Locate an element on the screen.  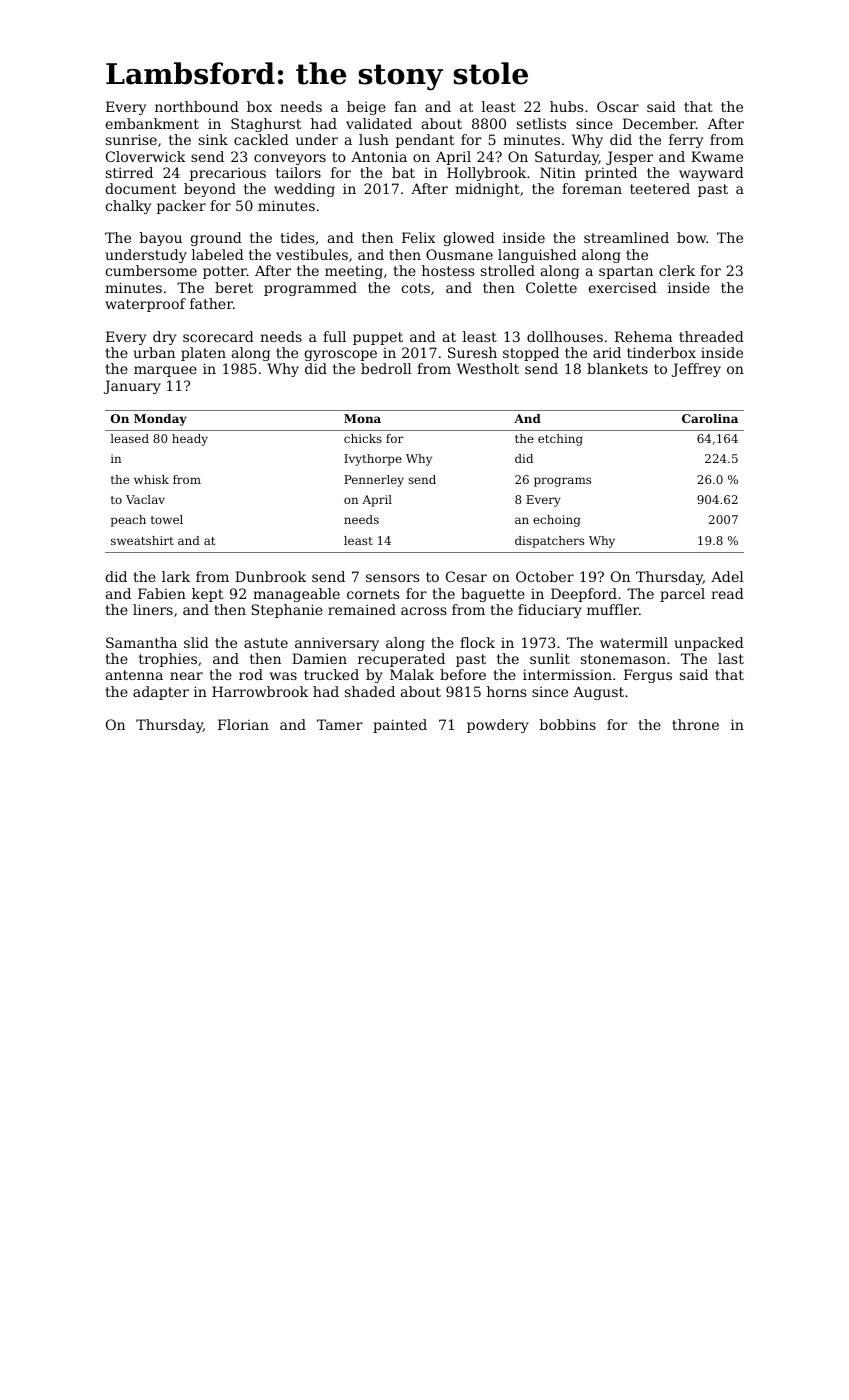
antenna is located at coordinates (134, 675).
